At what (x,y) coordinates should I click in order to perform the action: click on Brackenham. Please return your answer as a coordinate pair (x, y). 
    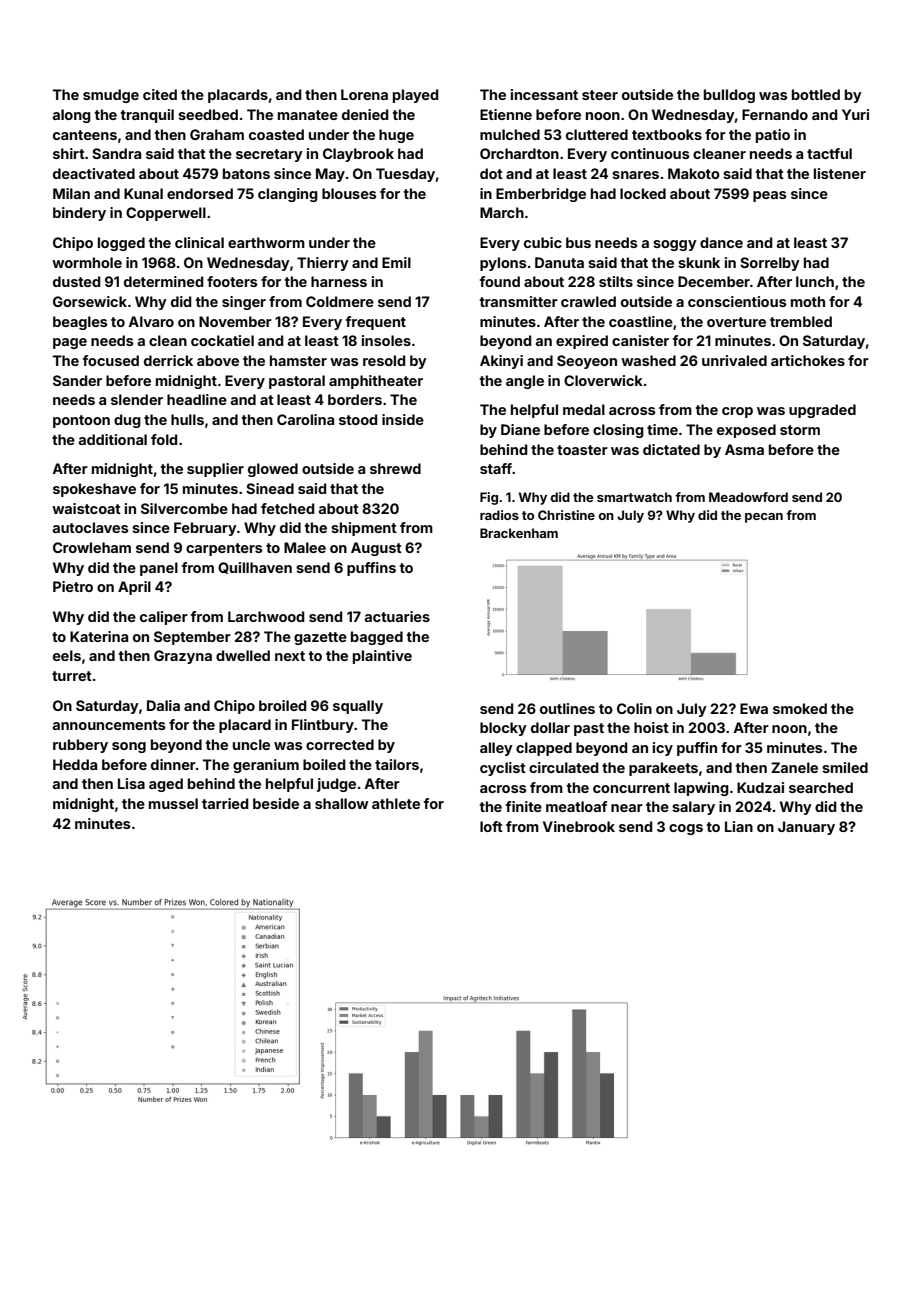
    Looking at the image, I should click on (519, 533).
